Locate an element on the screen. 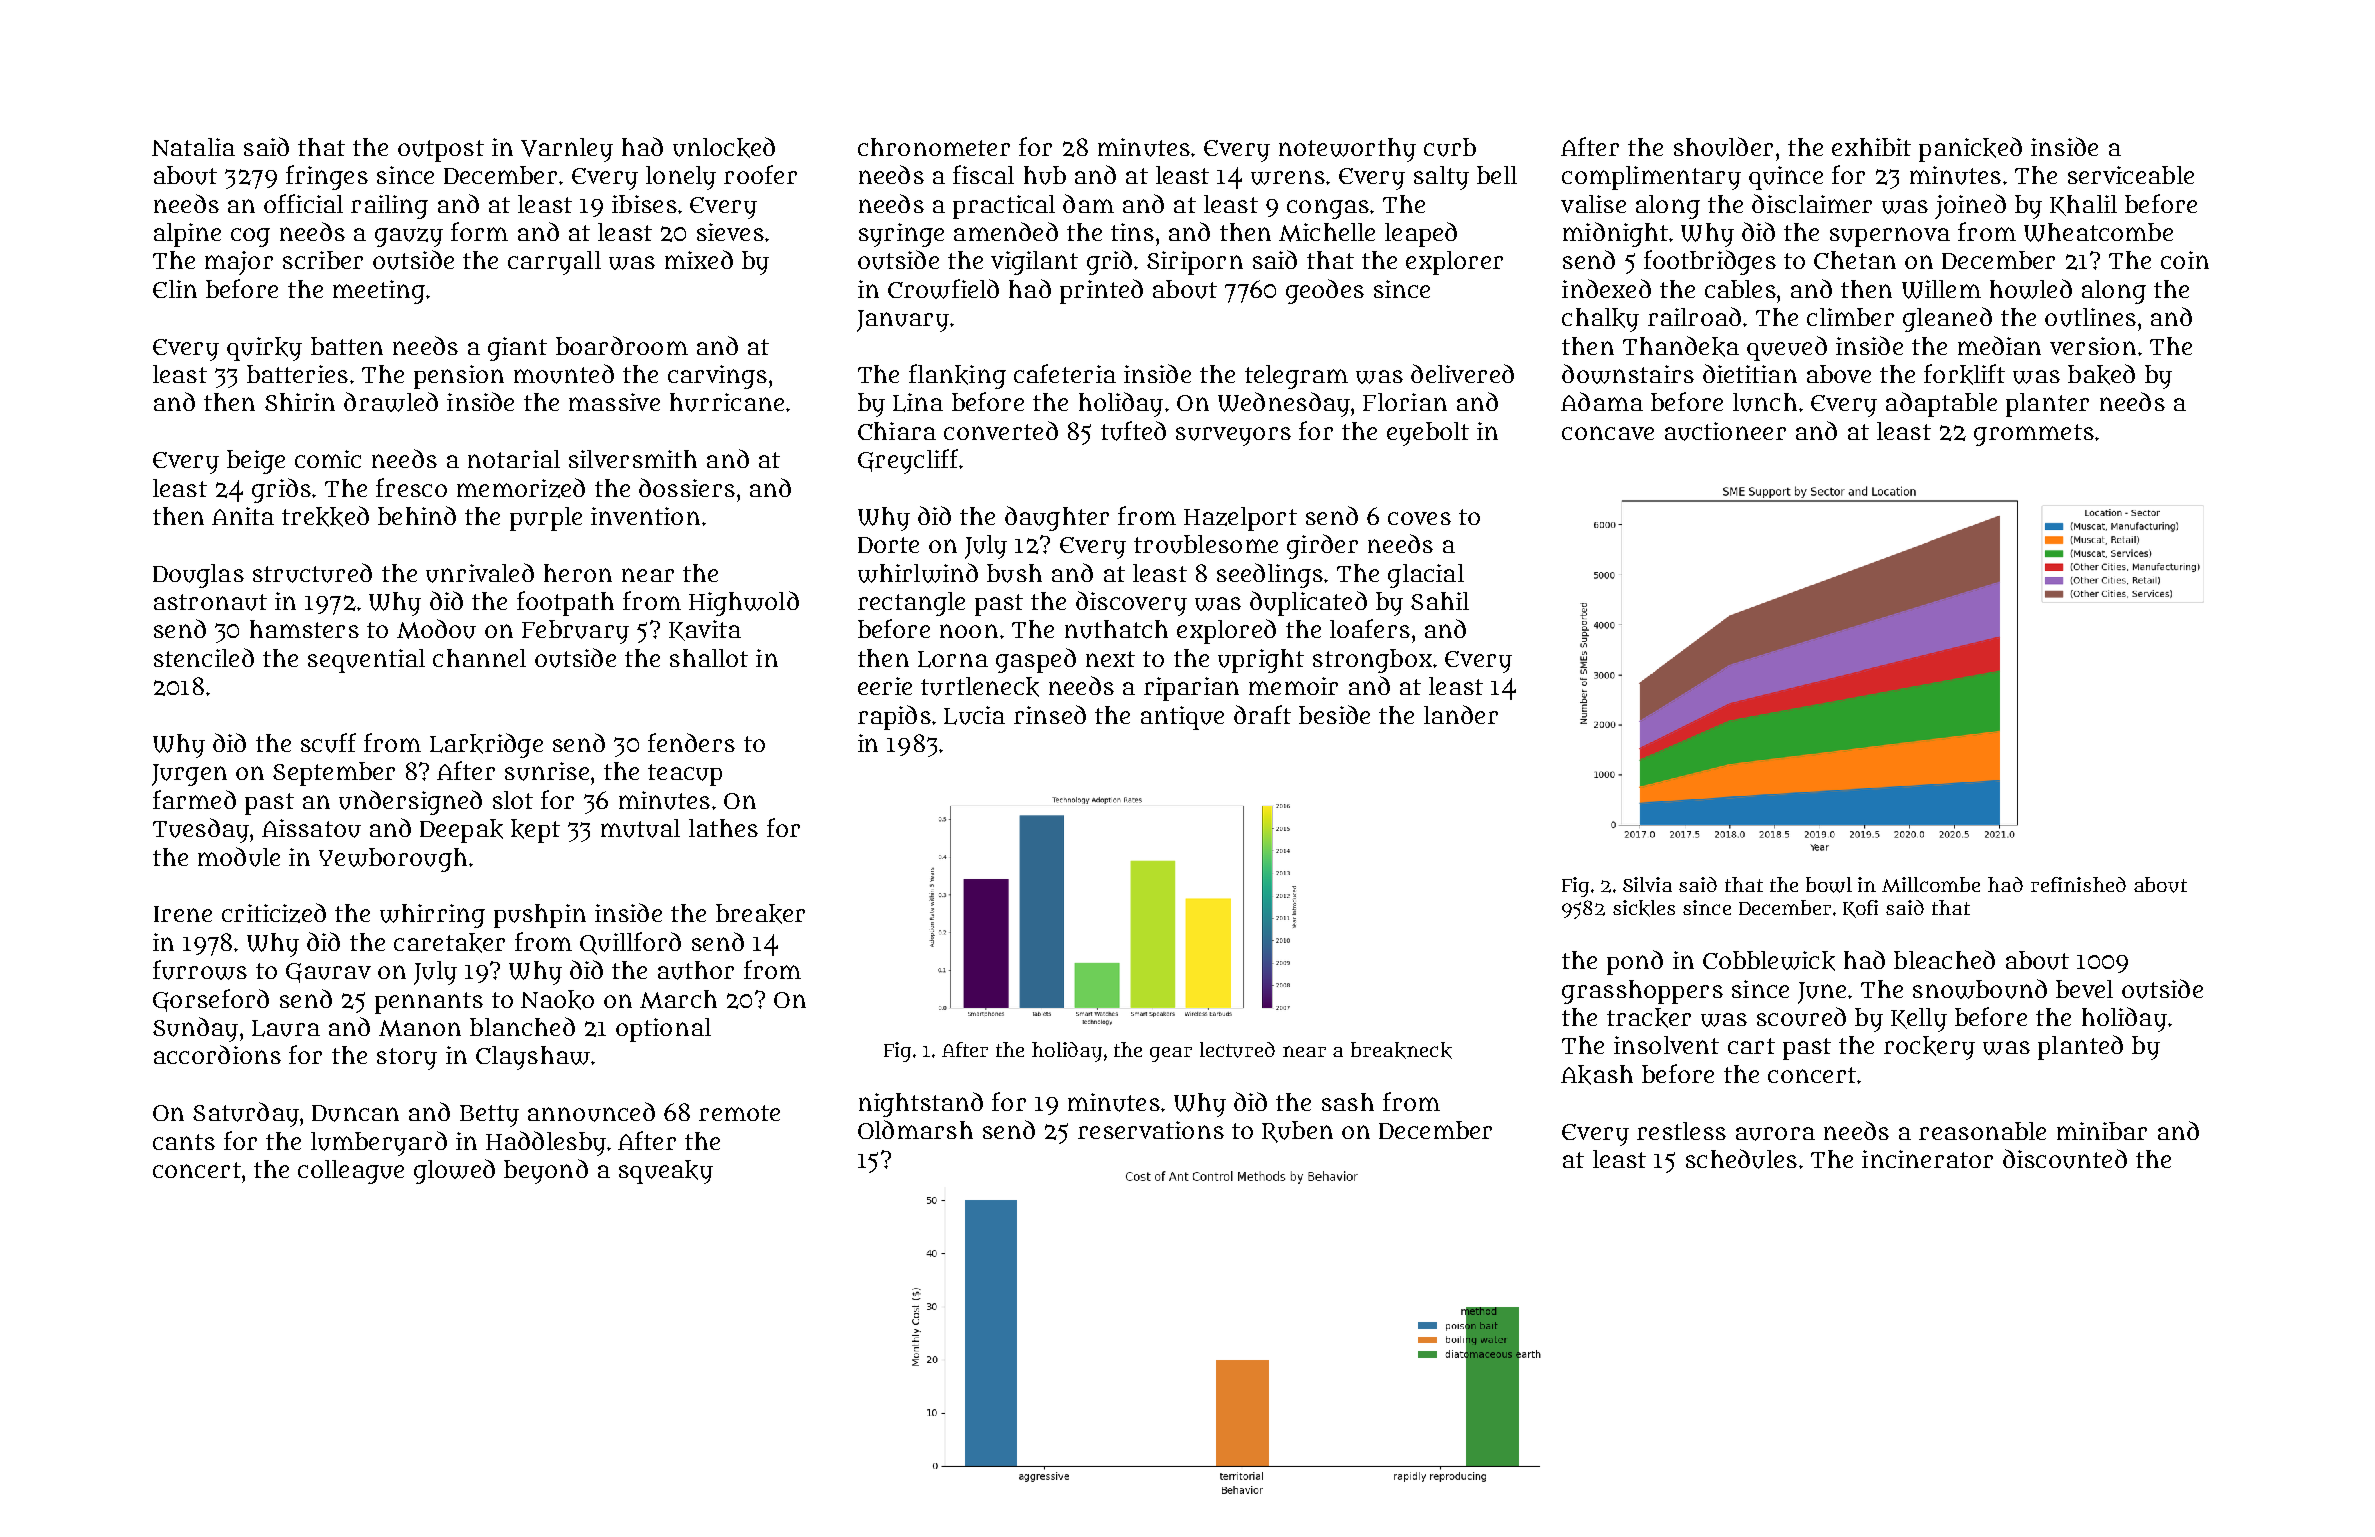 Image resolution: width=2375 pixels, height=1537 pixels. bevel is located at coordinates (2084, 989).
